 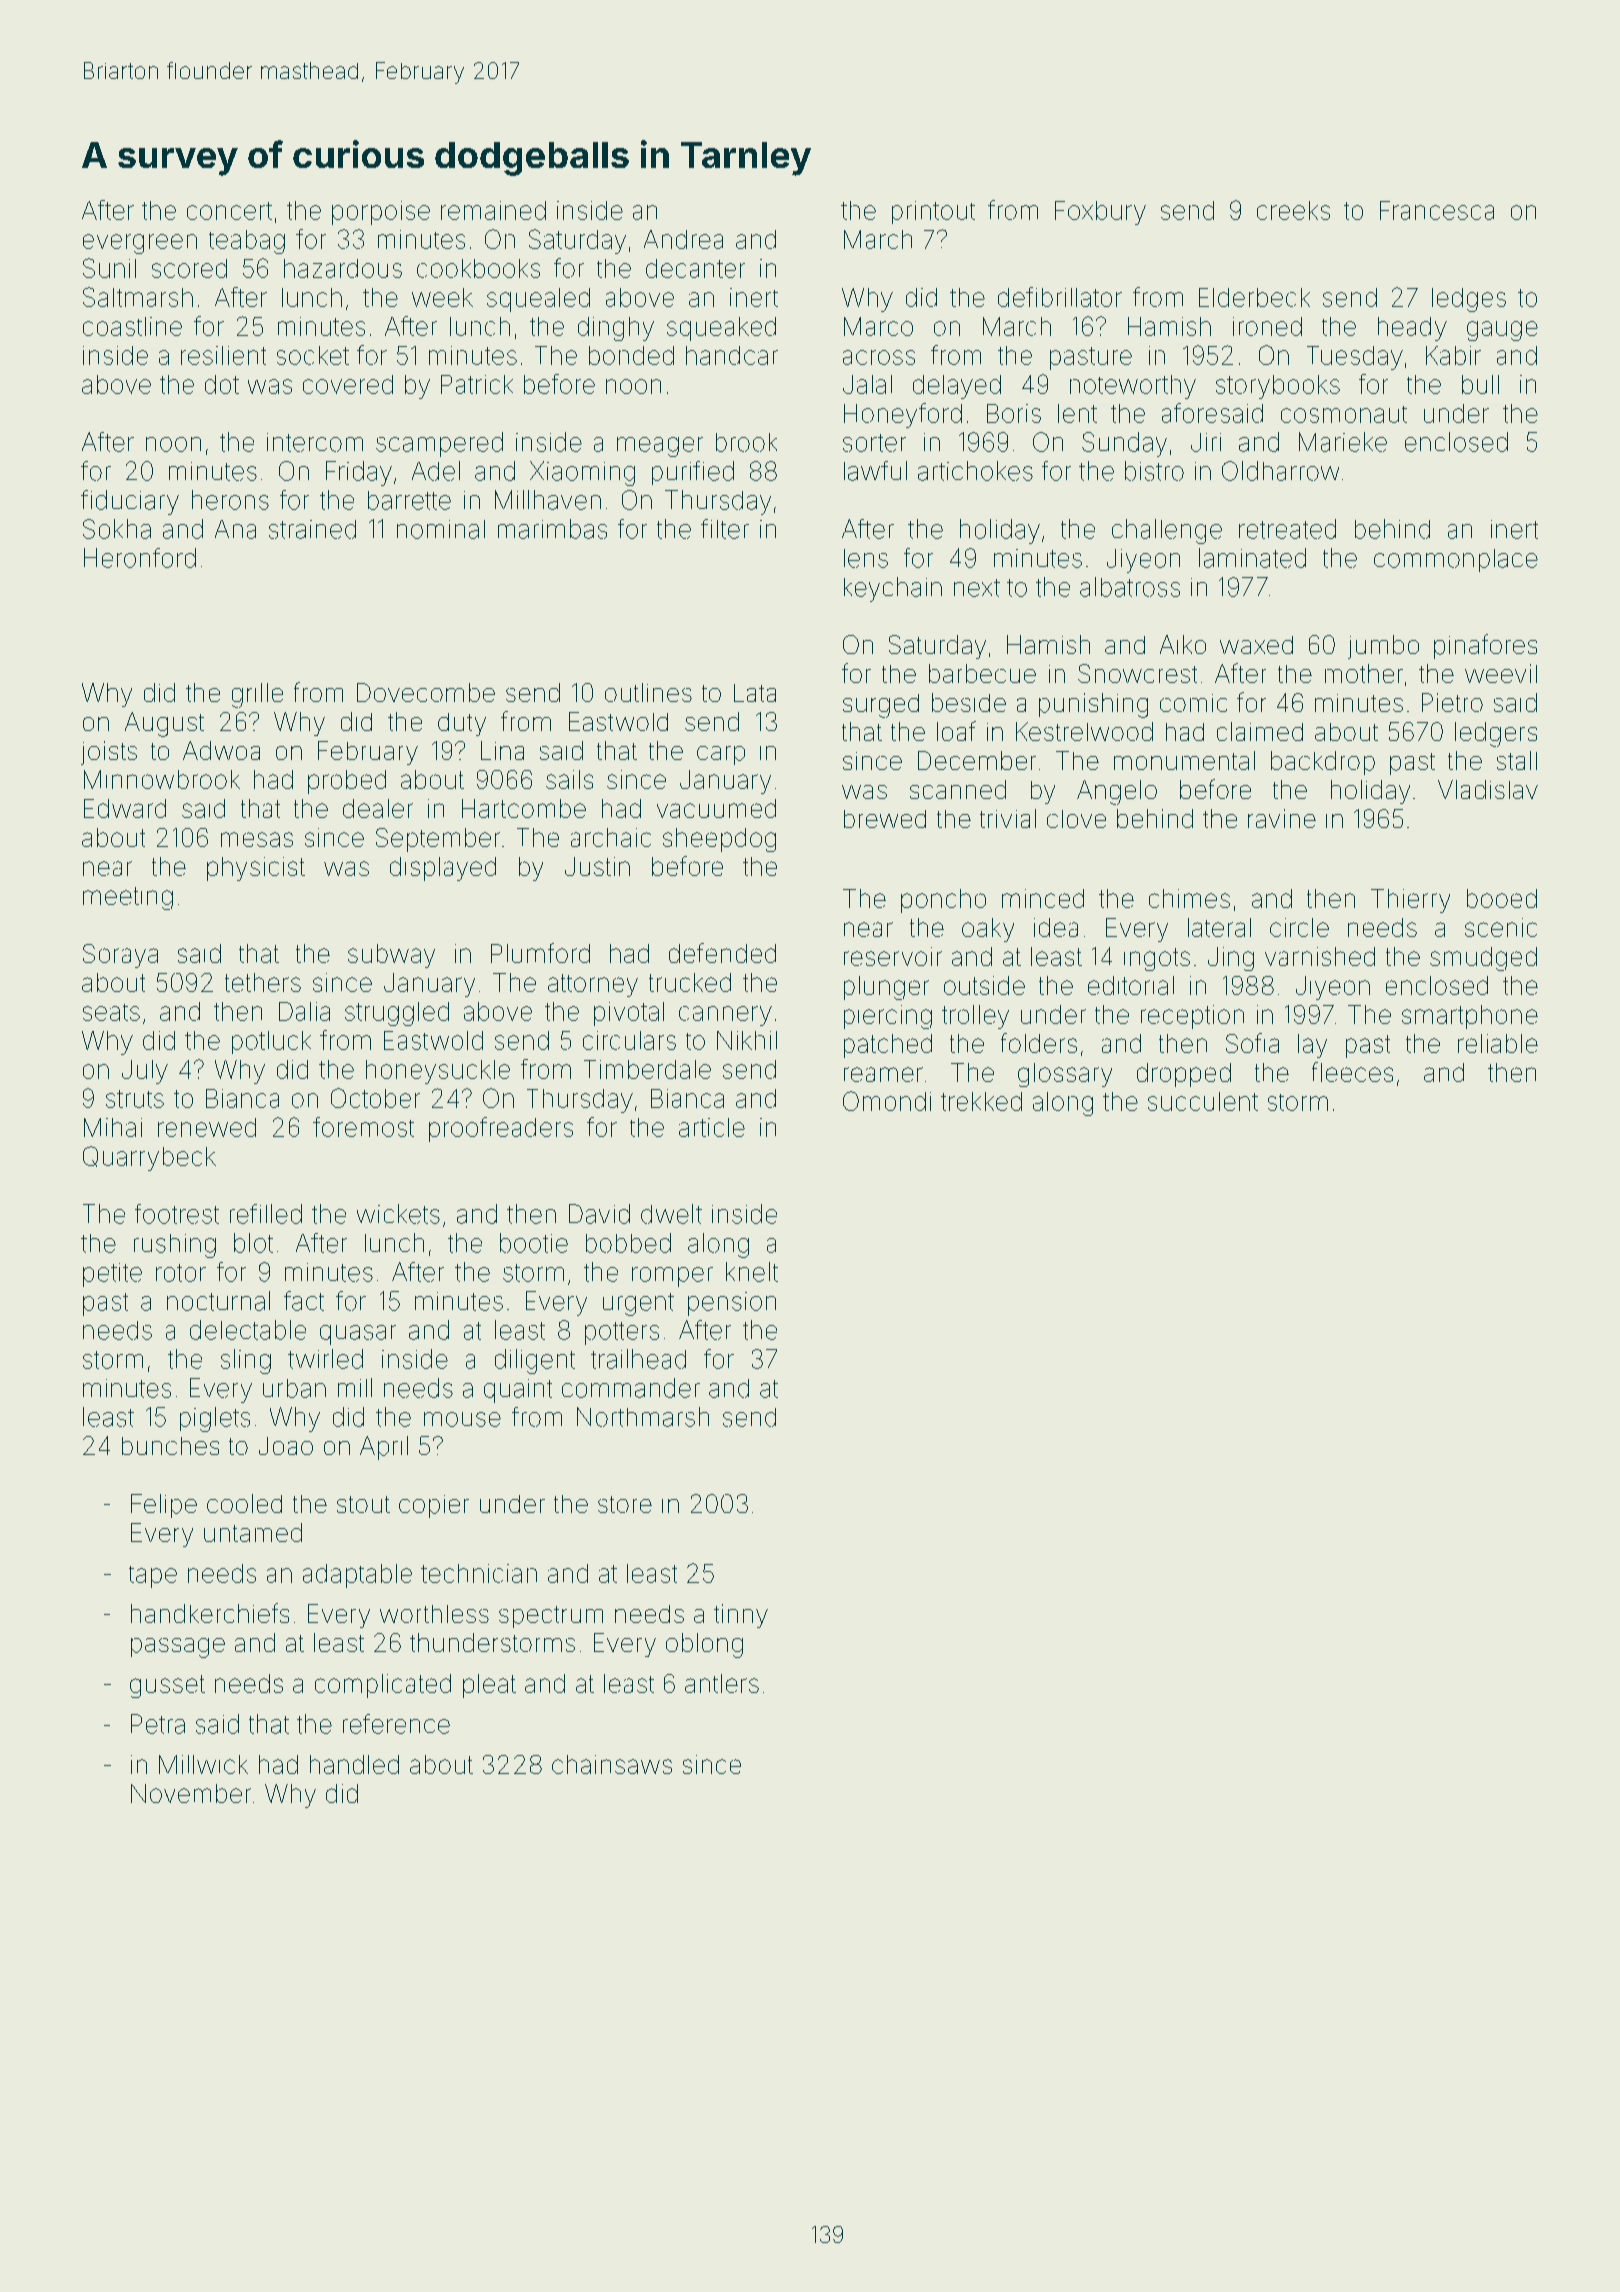 What do you see at coordinates (191, 1793) in the image?
I see `November` at bounding box center [191, 1793].
